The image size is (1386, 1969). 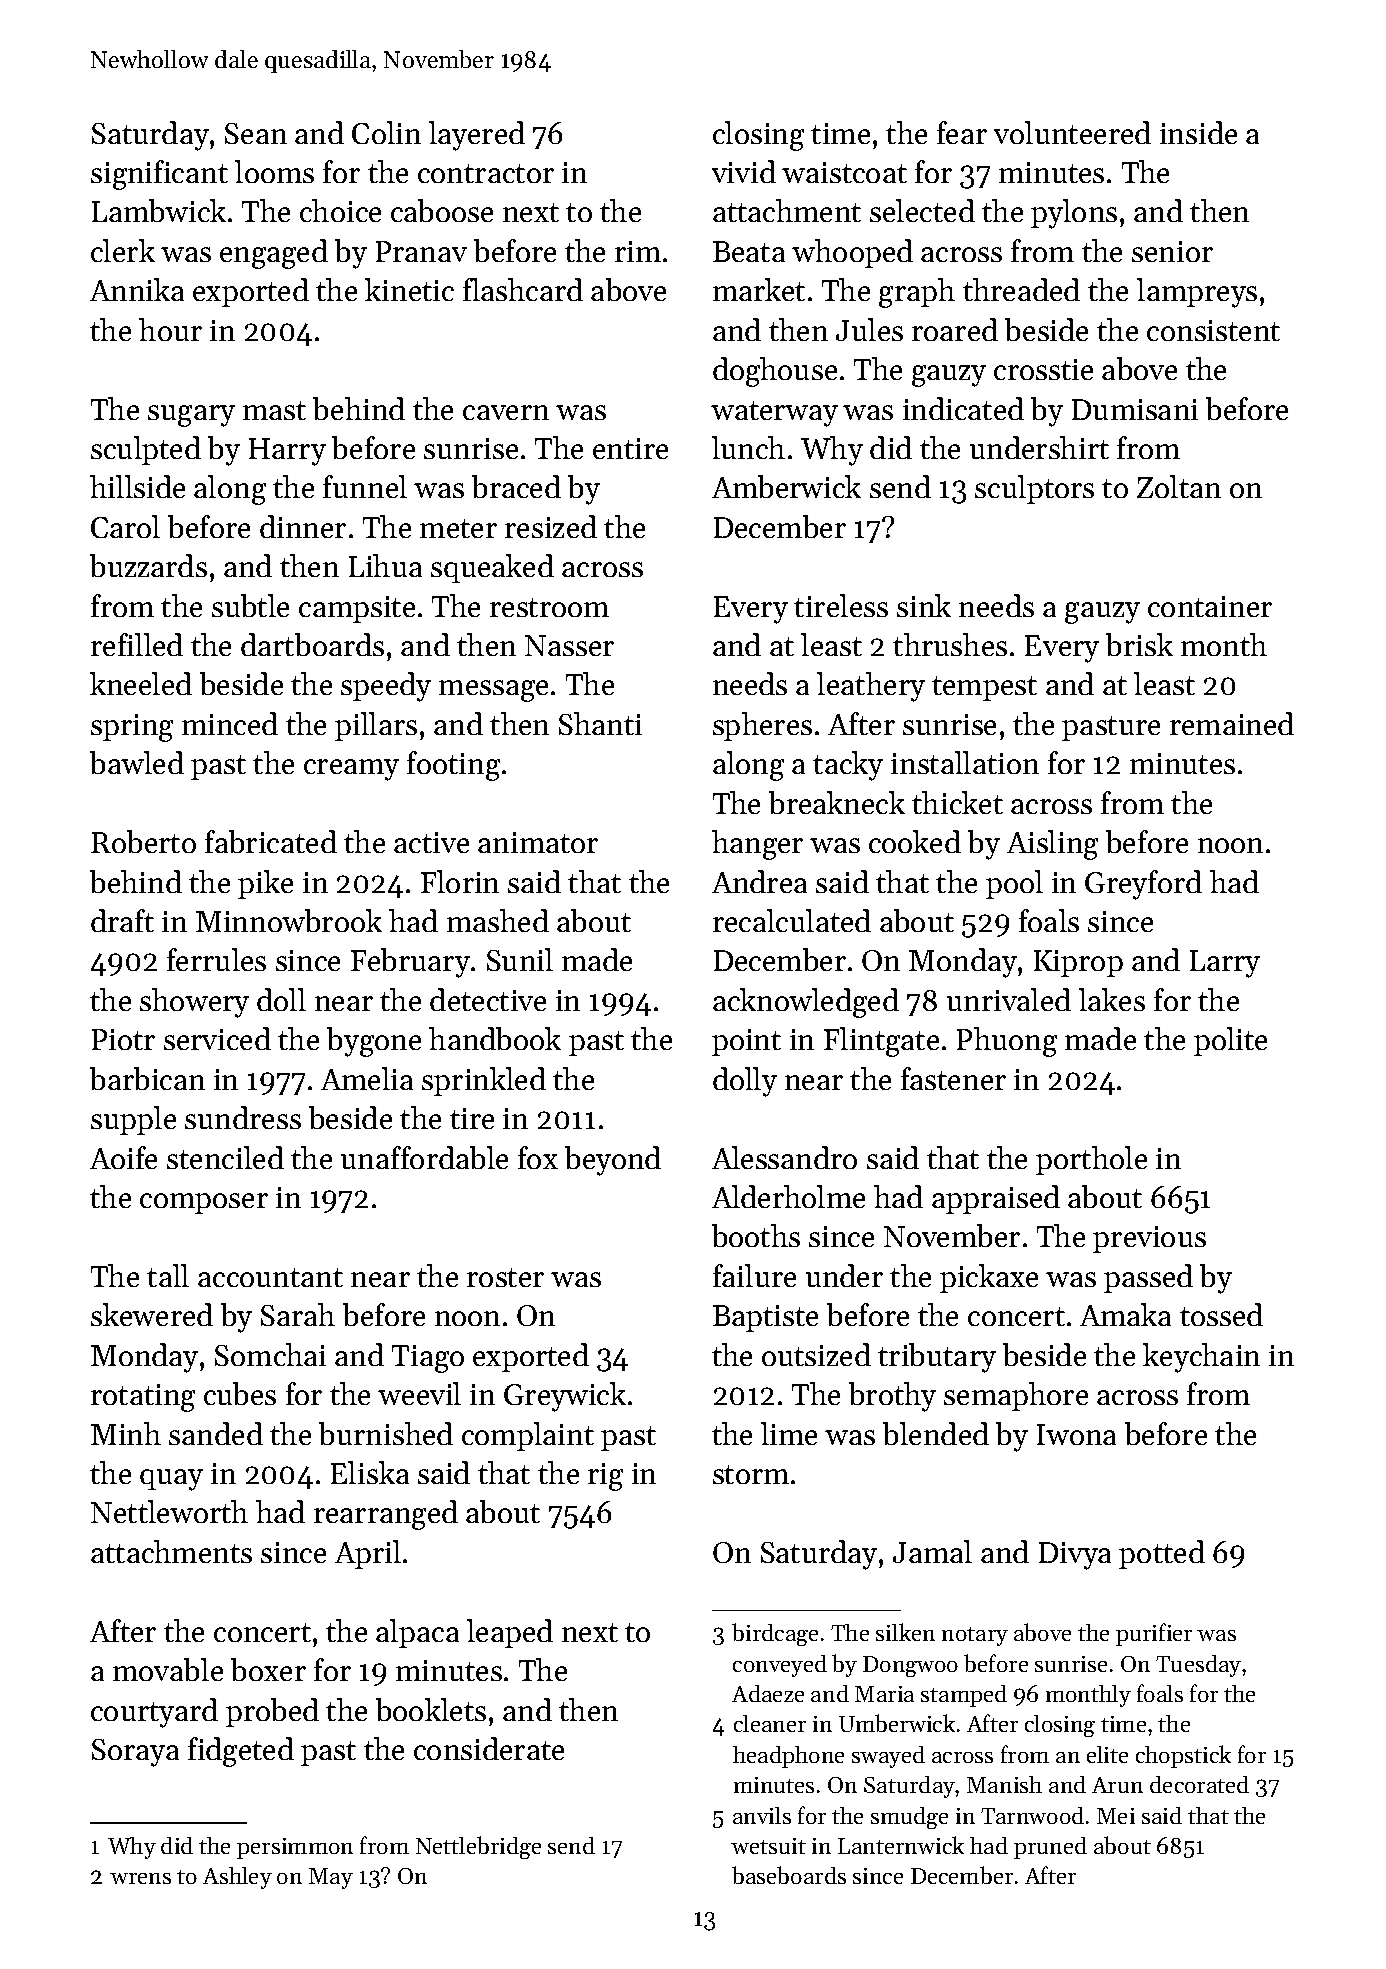 I want to click on lampreys, so click(x=1197, y=293).
